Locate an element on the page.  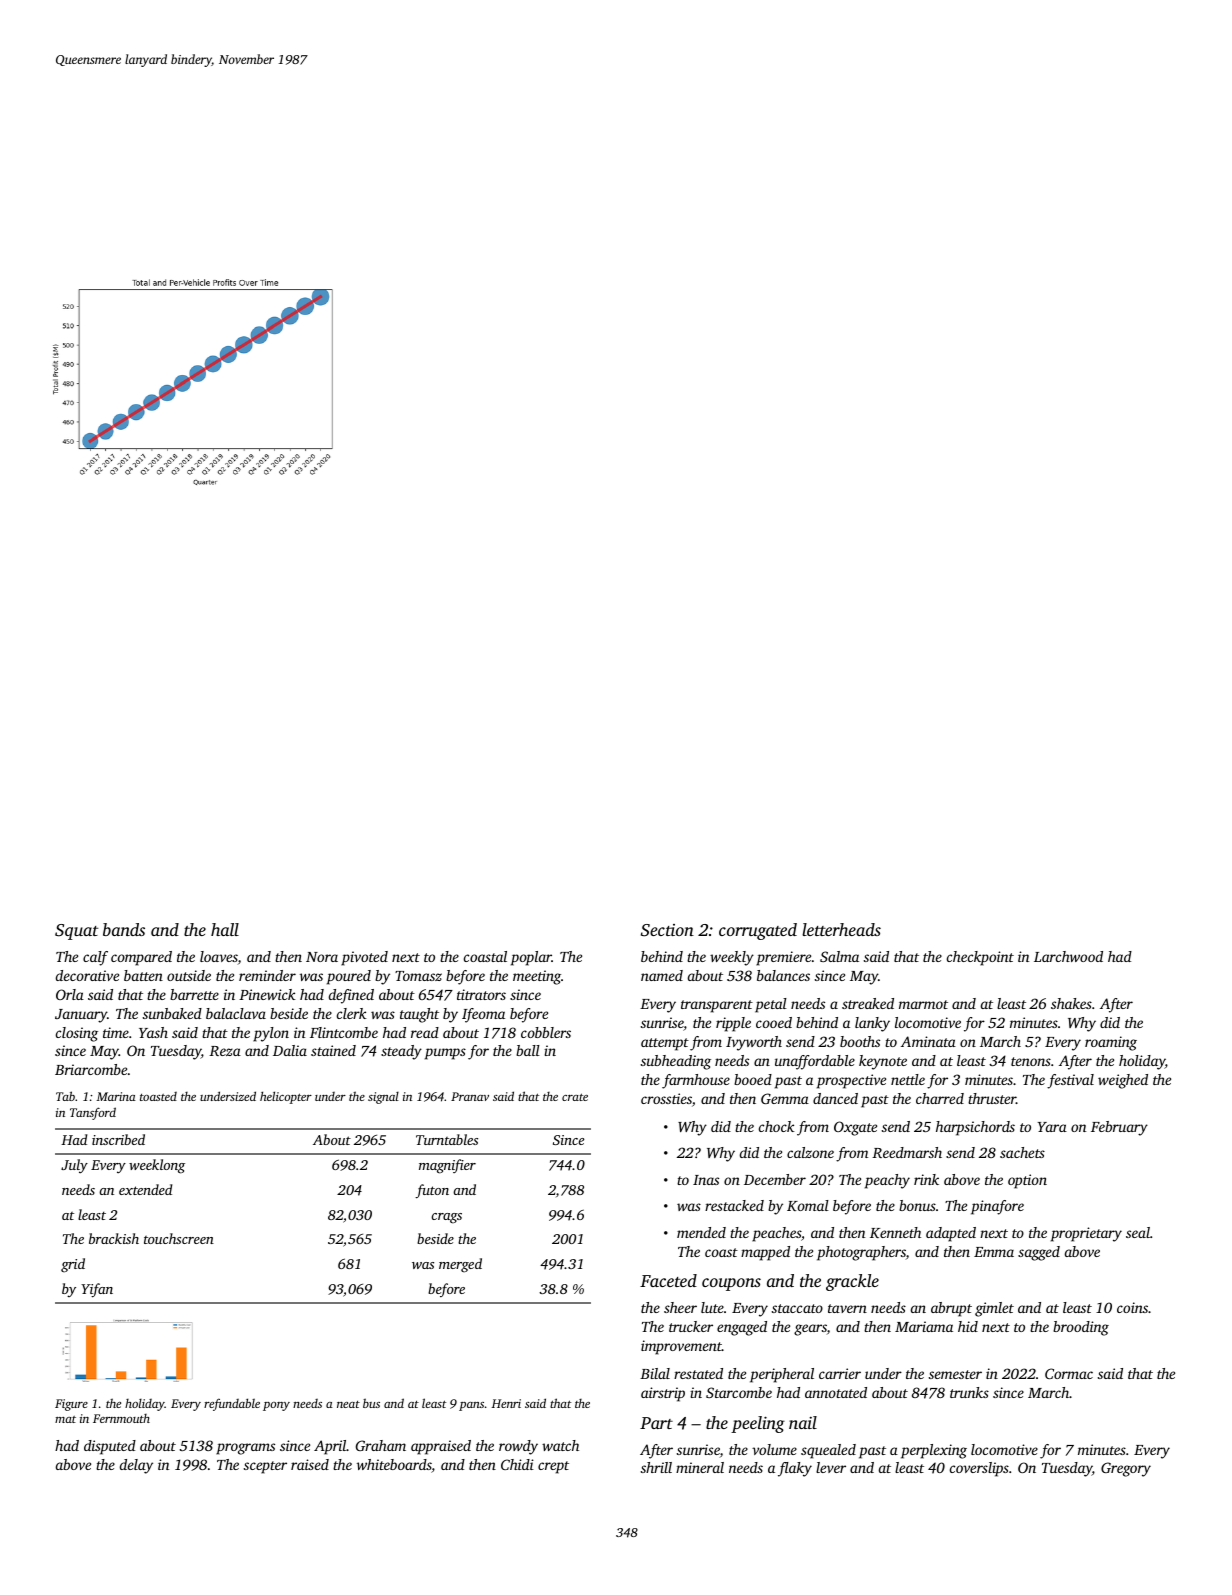
option is located at coordinates (1027, 1181).
